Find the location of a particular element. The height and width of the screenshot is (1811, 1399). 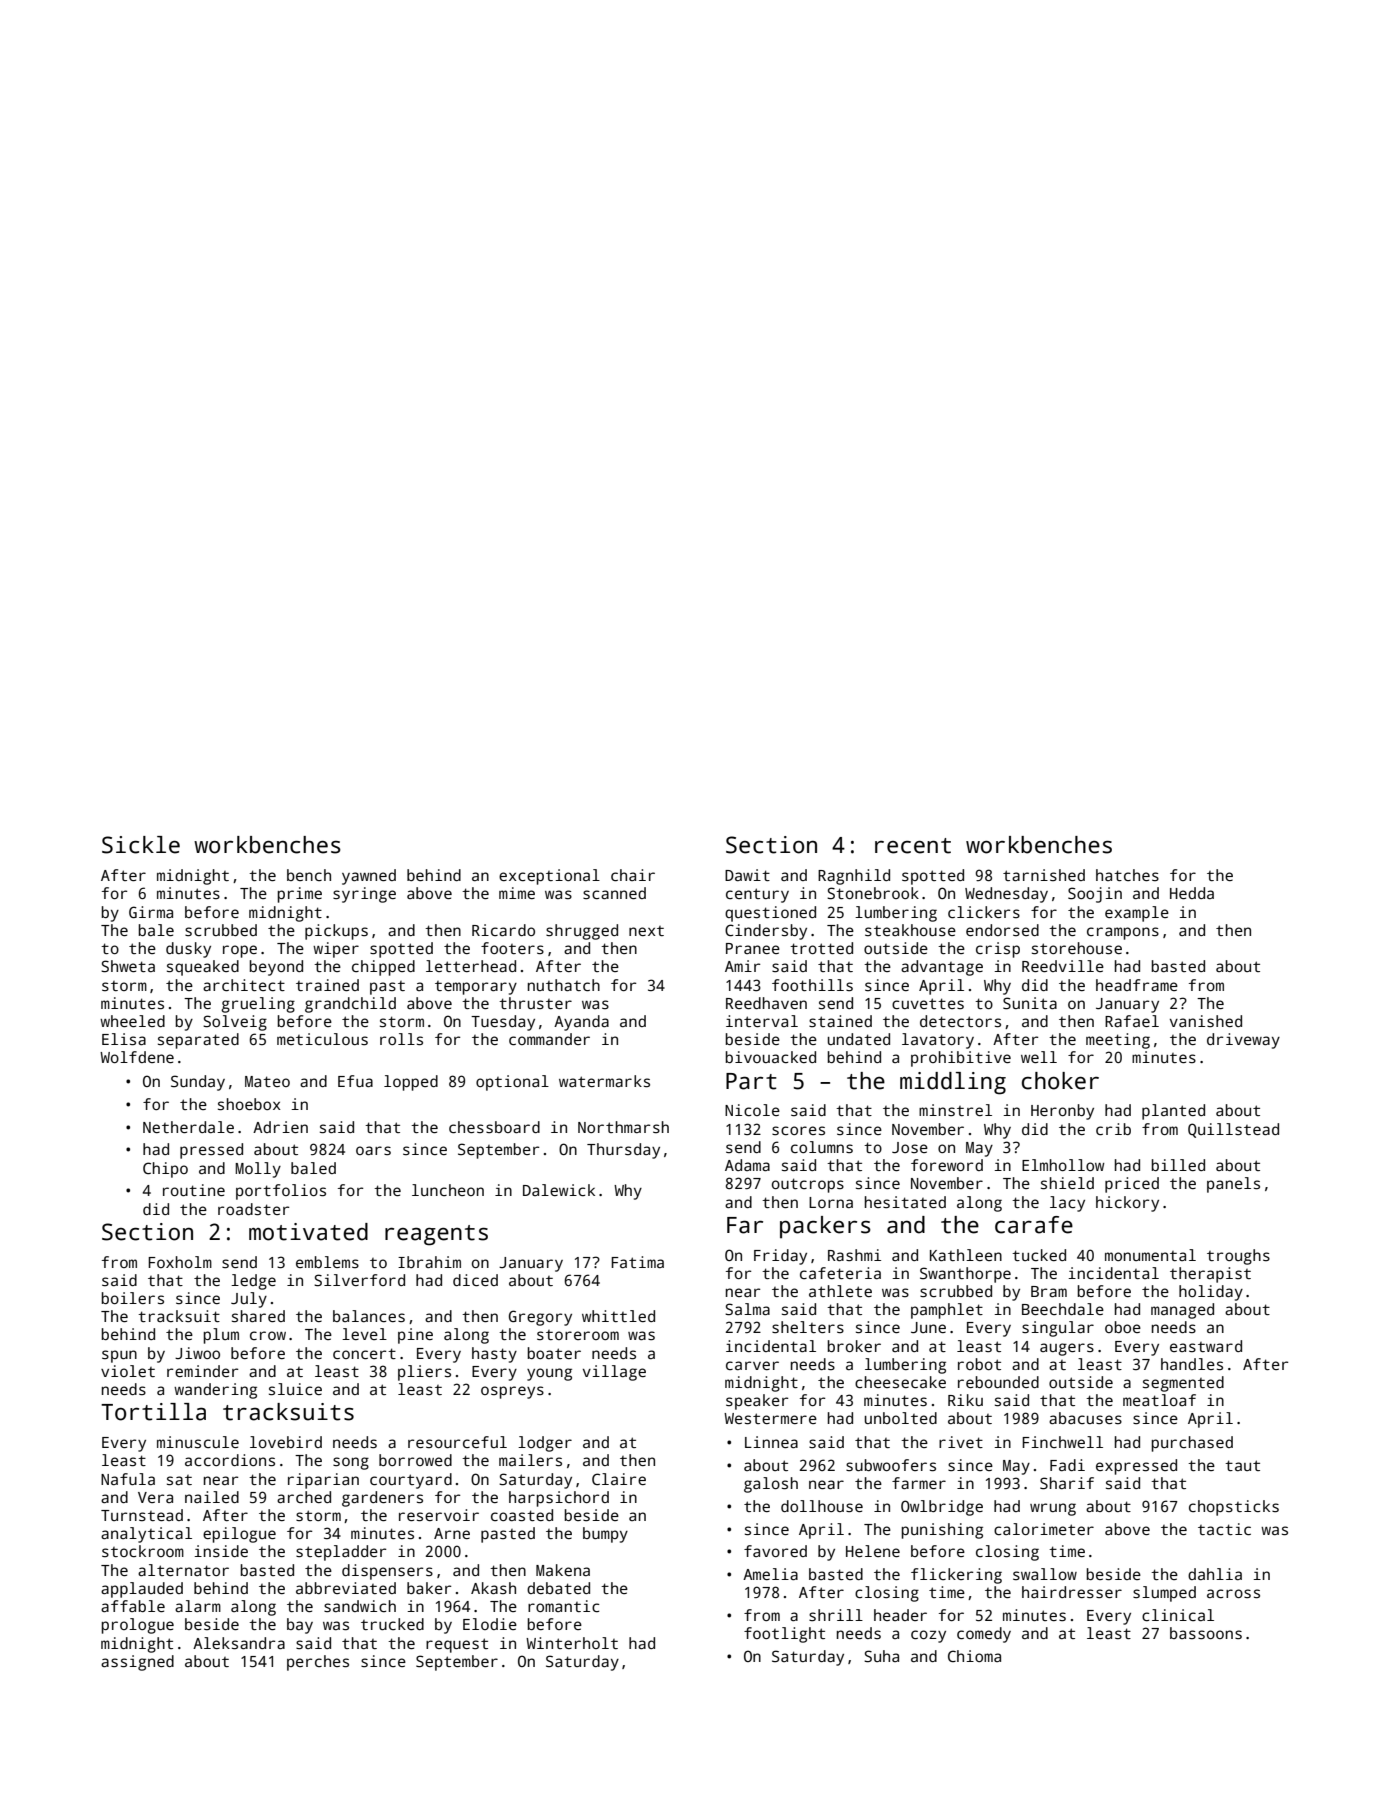

stepladder is located at coordinates (341, 1553).
